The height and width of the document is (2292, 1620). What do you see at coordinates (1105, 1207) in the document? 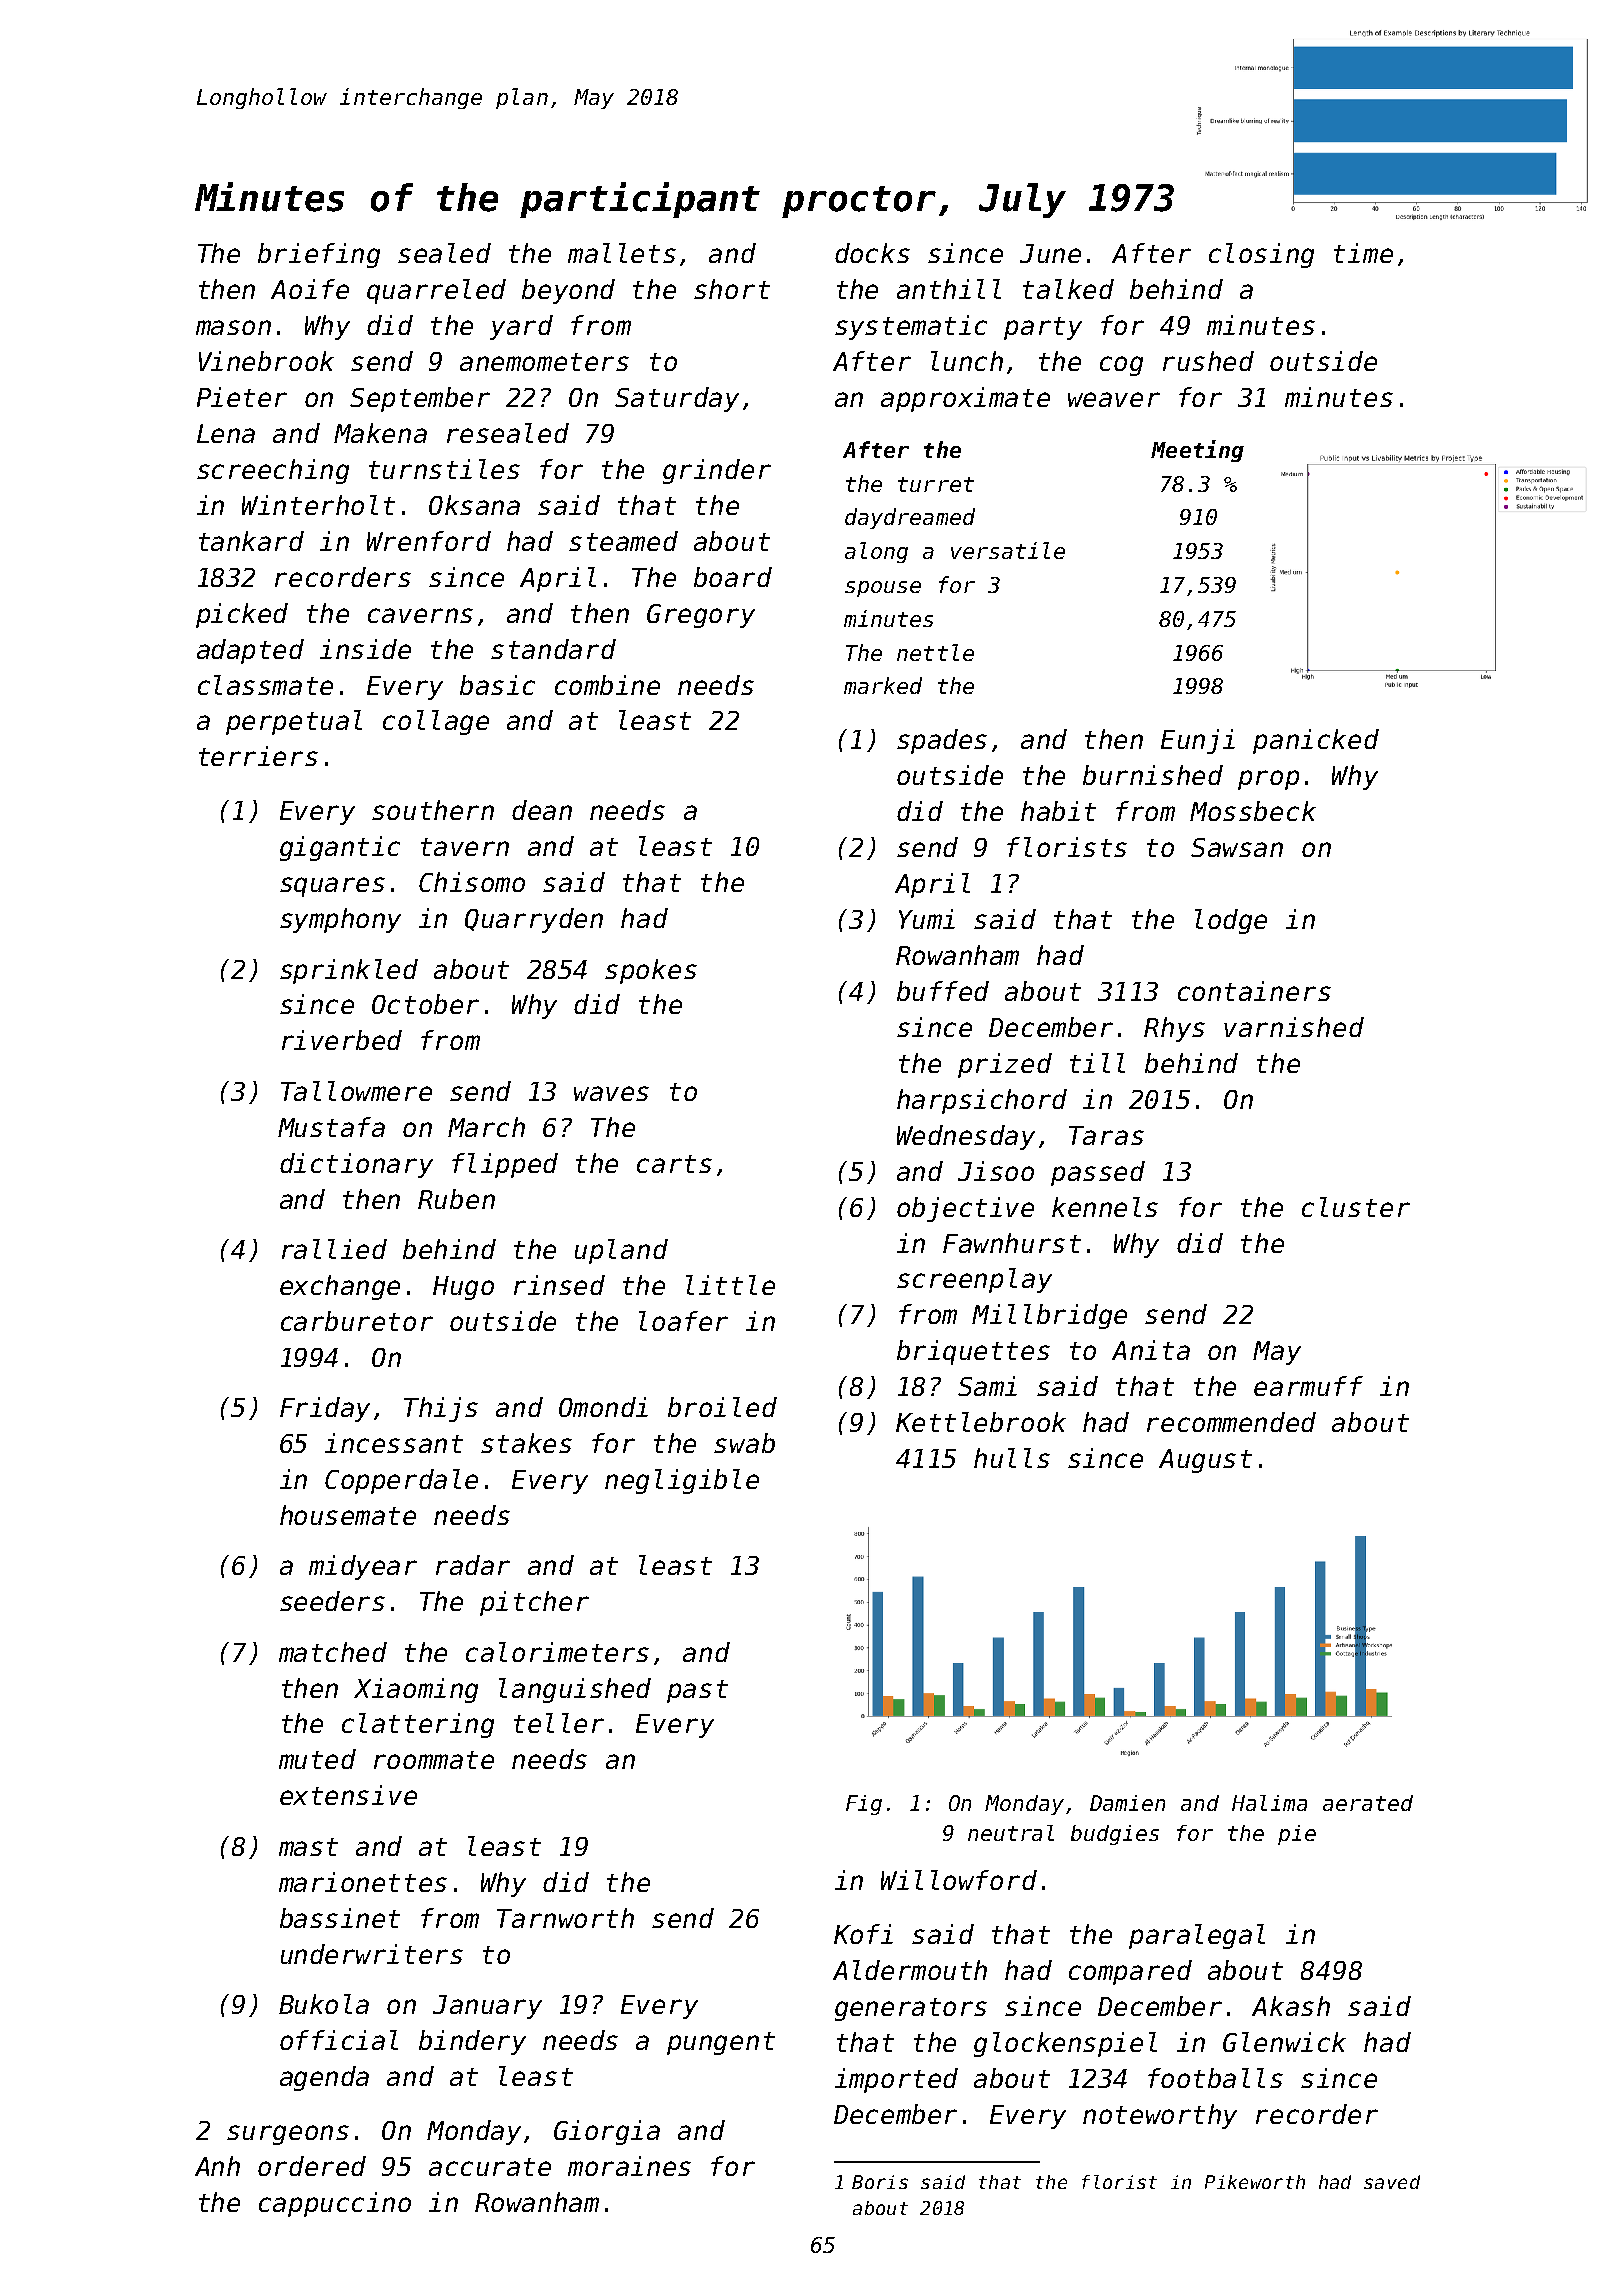
I see `kennels` at bounding box center [1105, 1207].
